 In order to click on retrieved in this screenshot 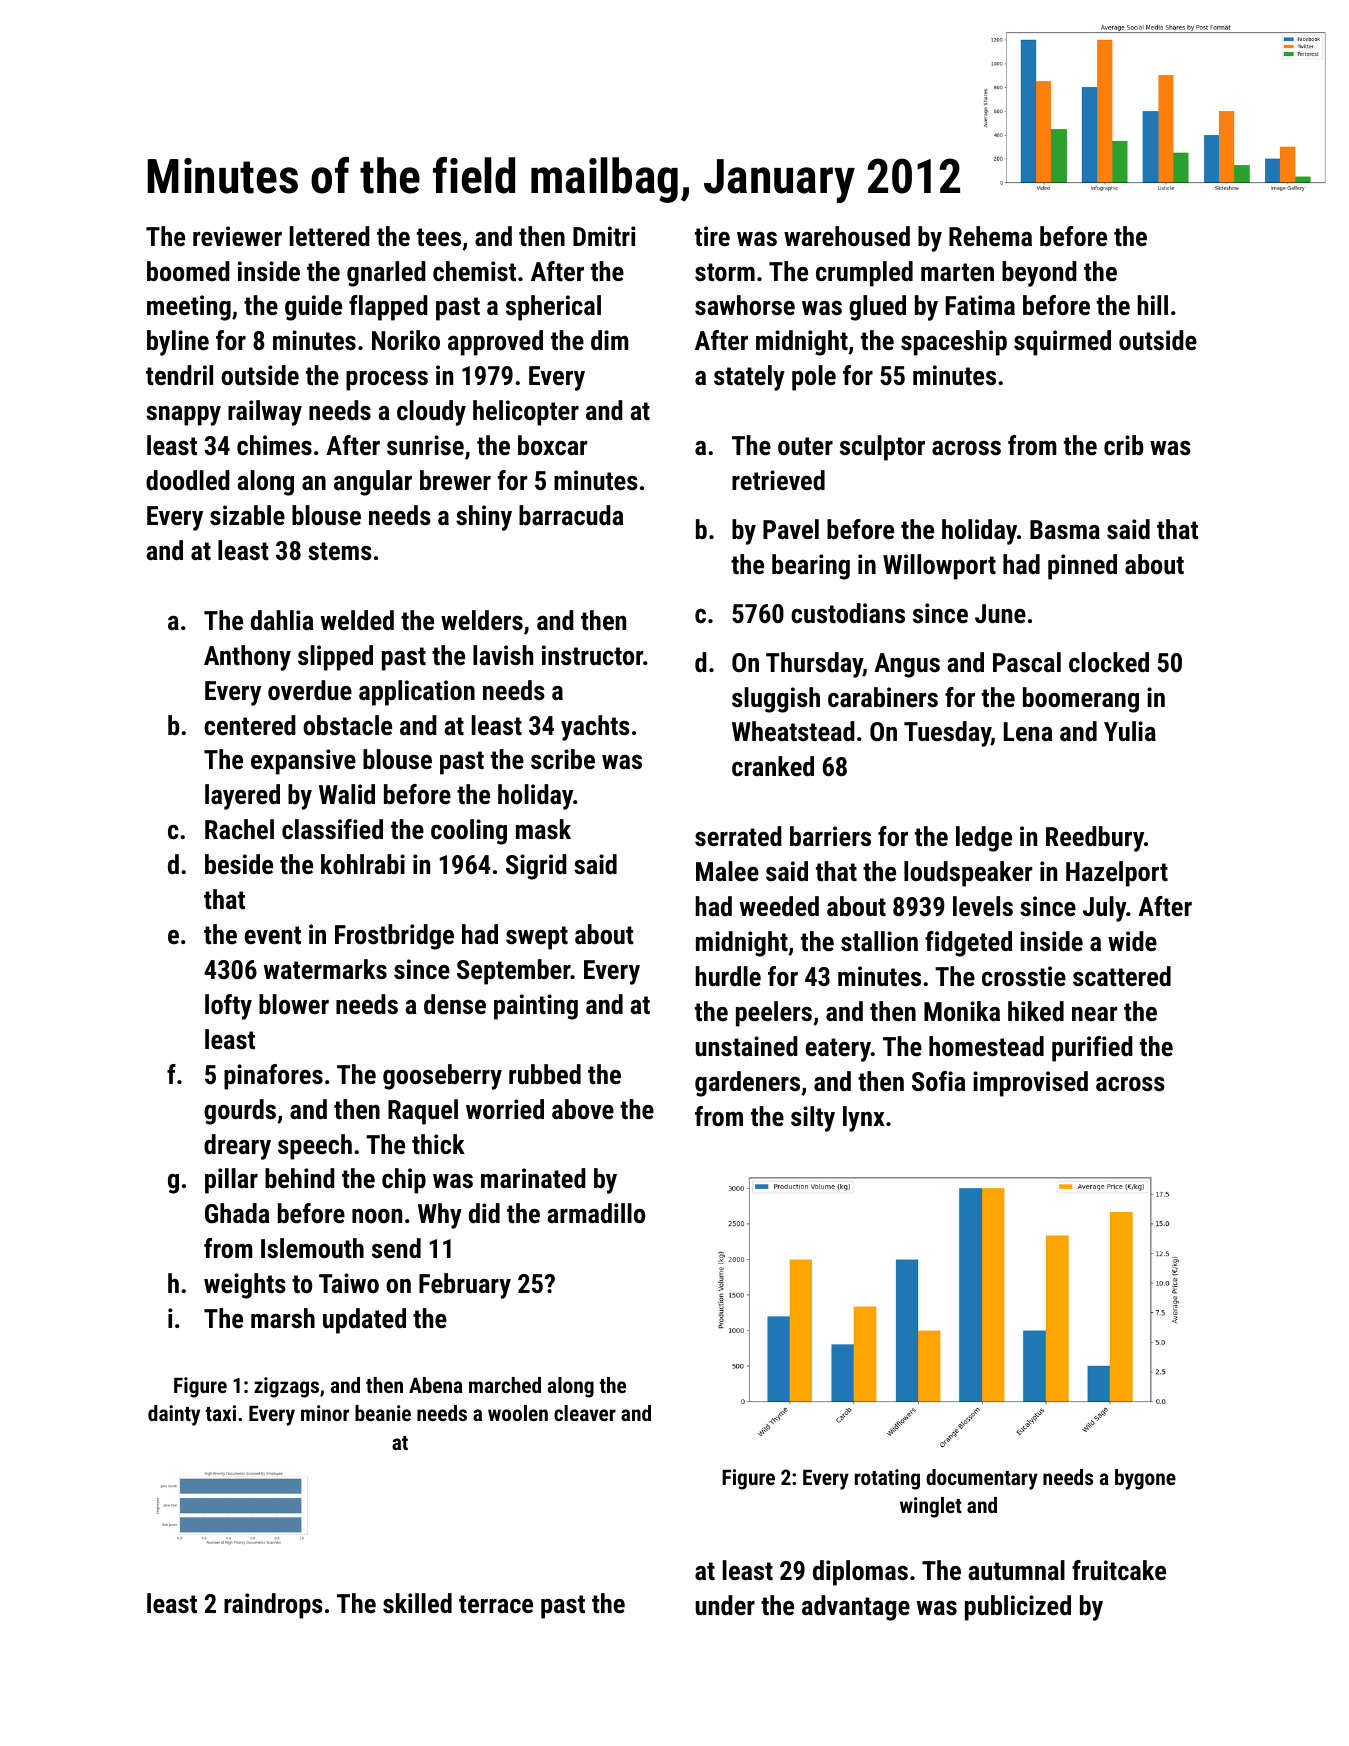, I will do `click(778, 480)`.
